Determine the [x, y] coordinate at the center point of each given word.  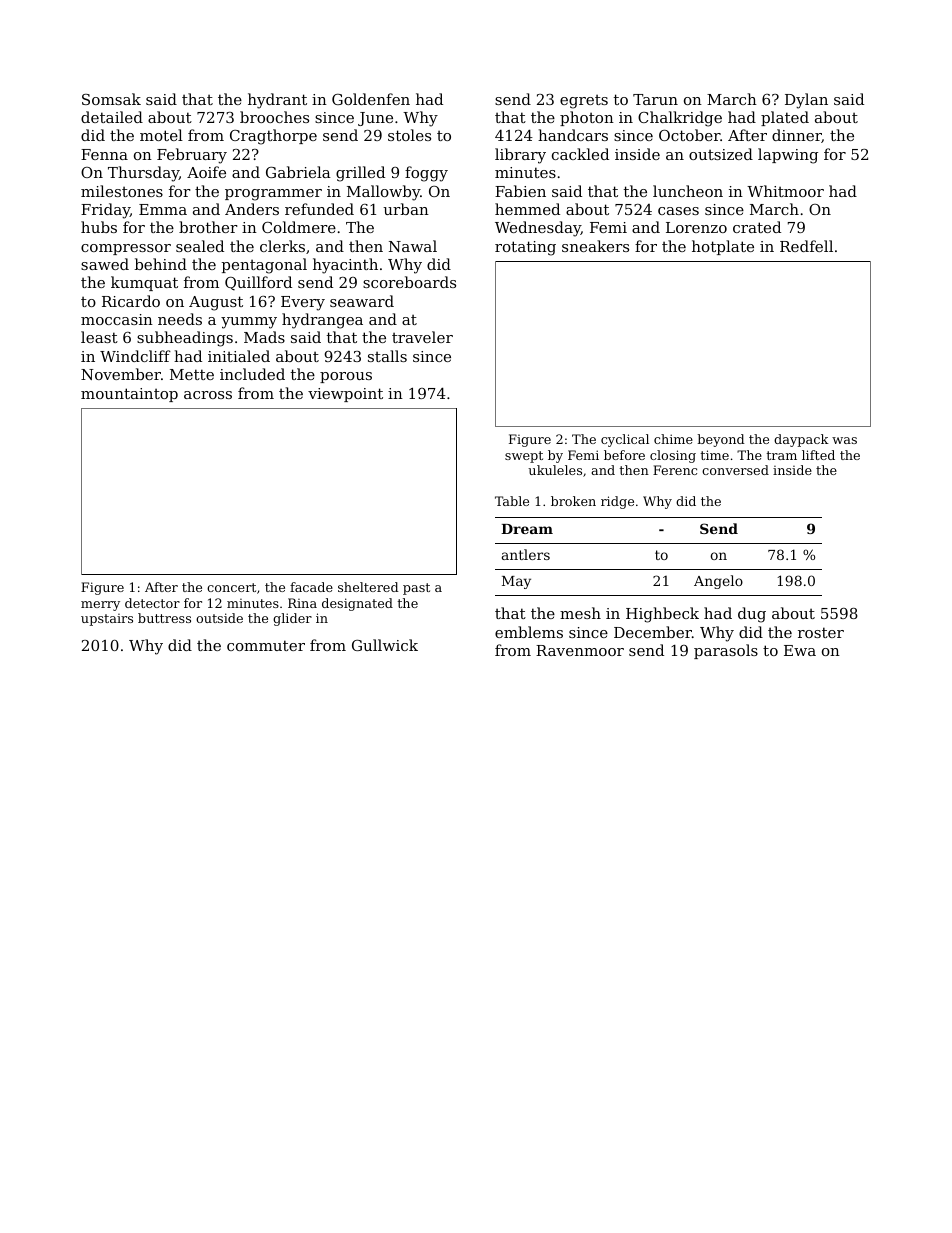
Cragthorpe [273, 137]
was [844, 440]
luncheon [688, 191]
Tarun [655, 99]
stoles [409, 135]
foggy [426, 174]
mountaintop [129, 395]
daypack [801, 440]
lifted [818, 455]
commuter [266, 645]
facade [311, 587]
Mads [264, 337]
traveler [422, 337]
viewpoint [345, 395]
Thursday [143, 174]
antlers [526, 554]
